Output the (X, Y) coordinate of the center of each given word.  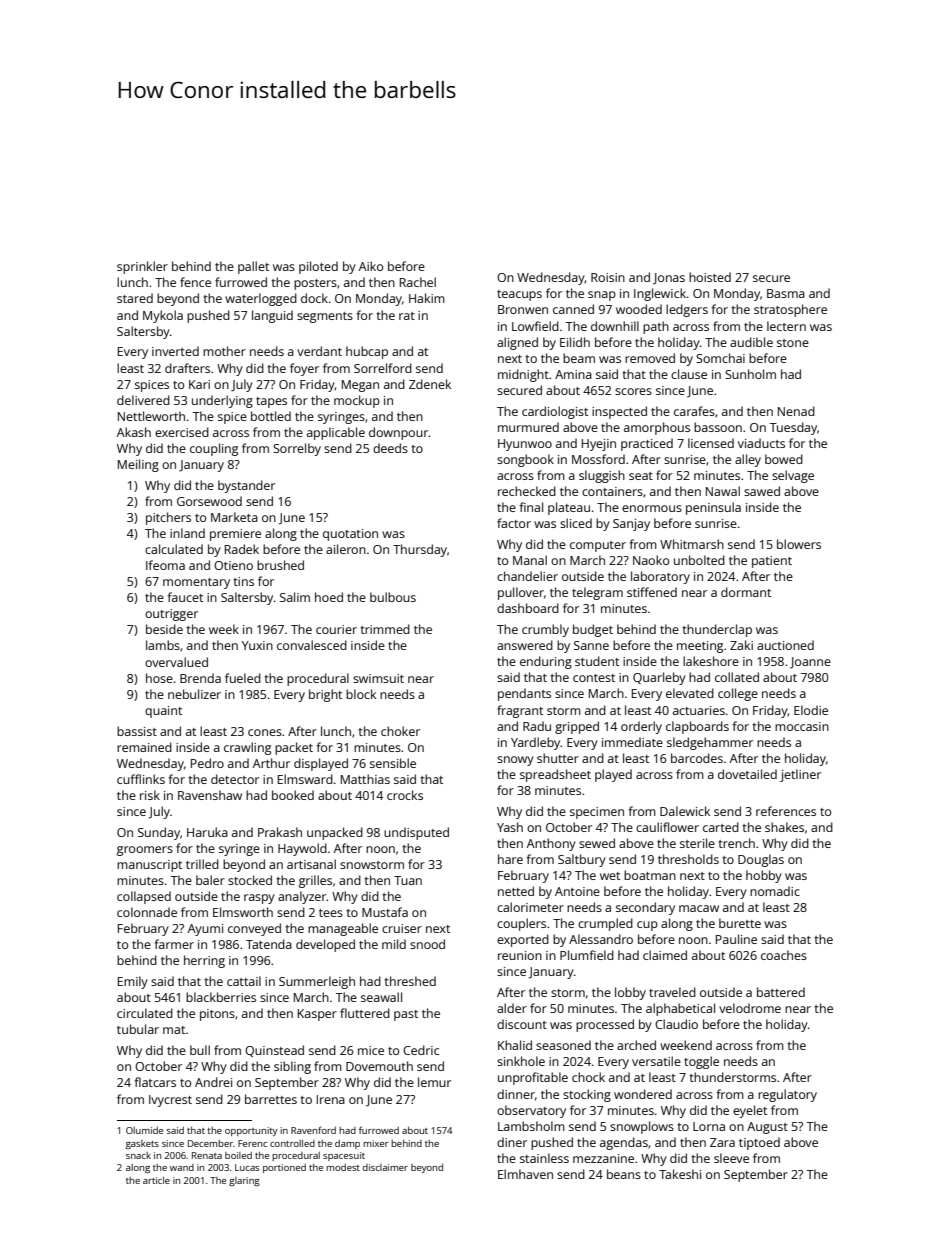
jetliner (800, 775)
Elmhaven (525, 1174)
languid (272, 316)
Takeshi (680, 1174)
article (156, 1180)
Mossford (598, 459)
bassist (137, 731)
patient (772, 562)
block (361, 694)
